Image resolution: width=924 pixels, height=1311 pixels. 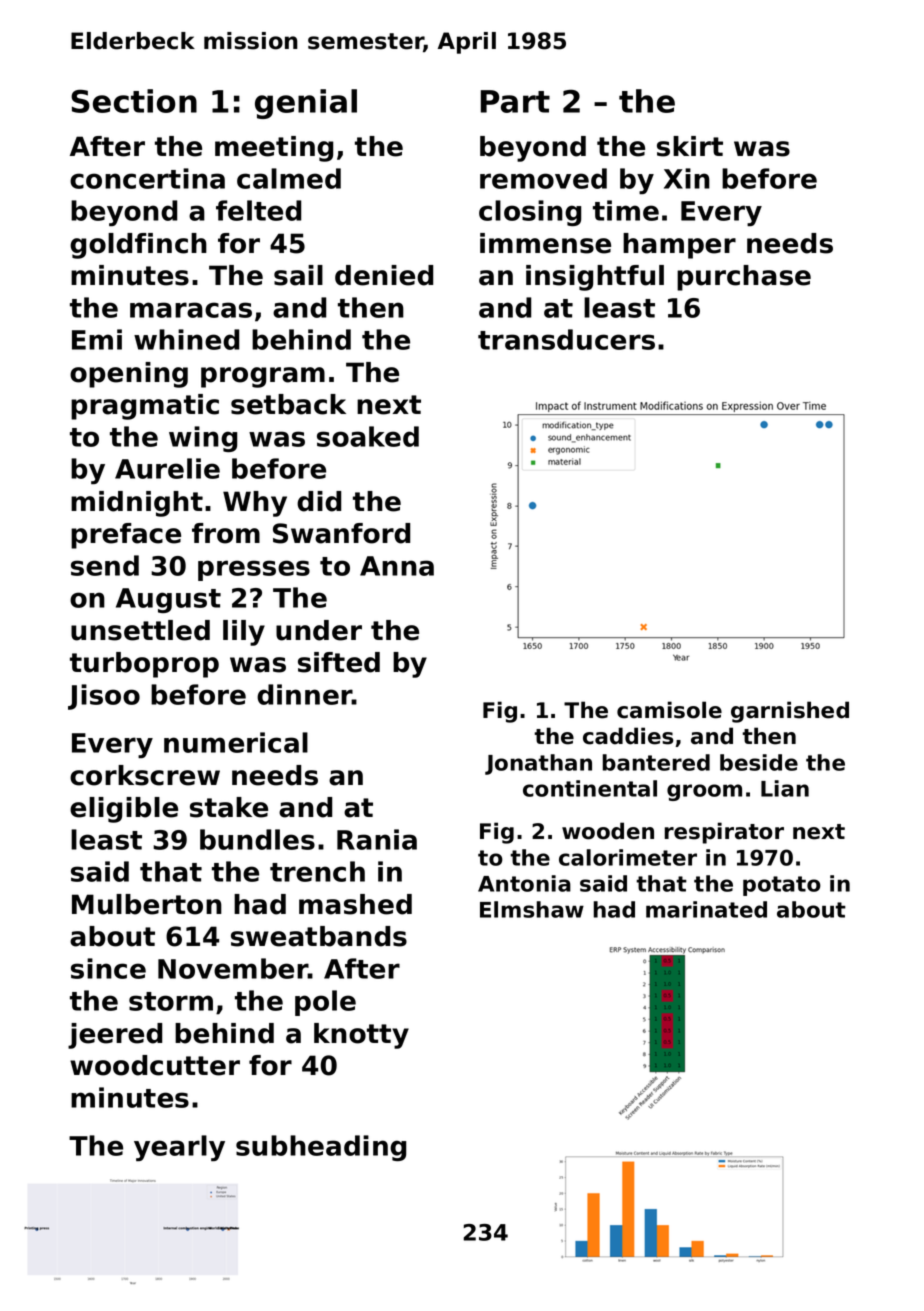 What do you see at coordinates (155, 1065) in the image?
I see `woodcutter` at bounding box center [155, 1065].
